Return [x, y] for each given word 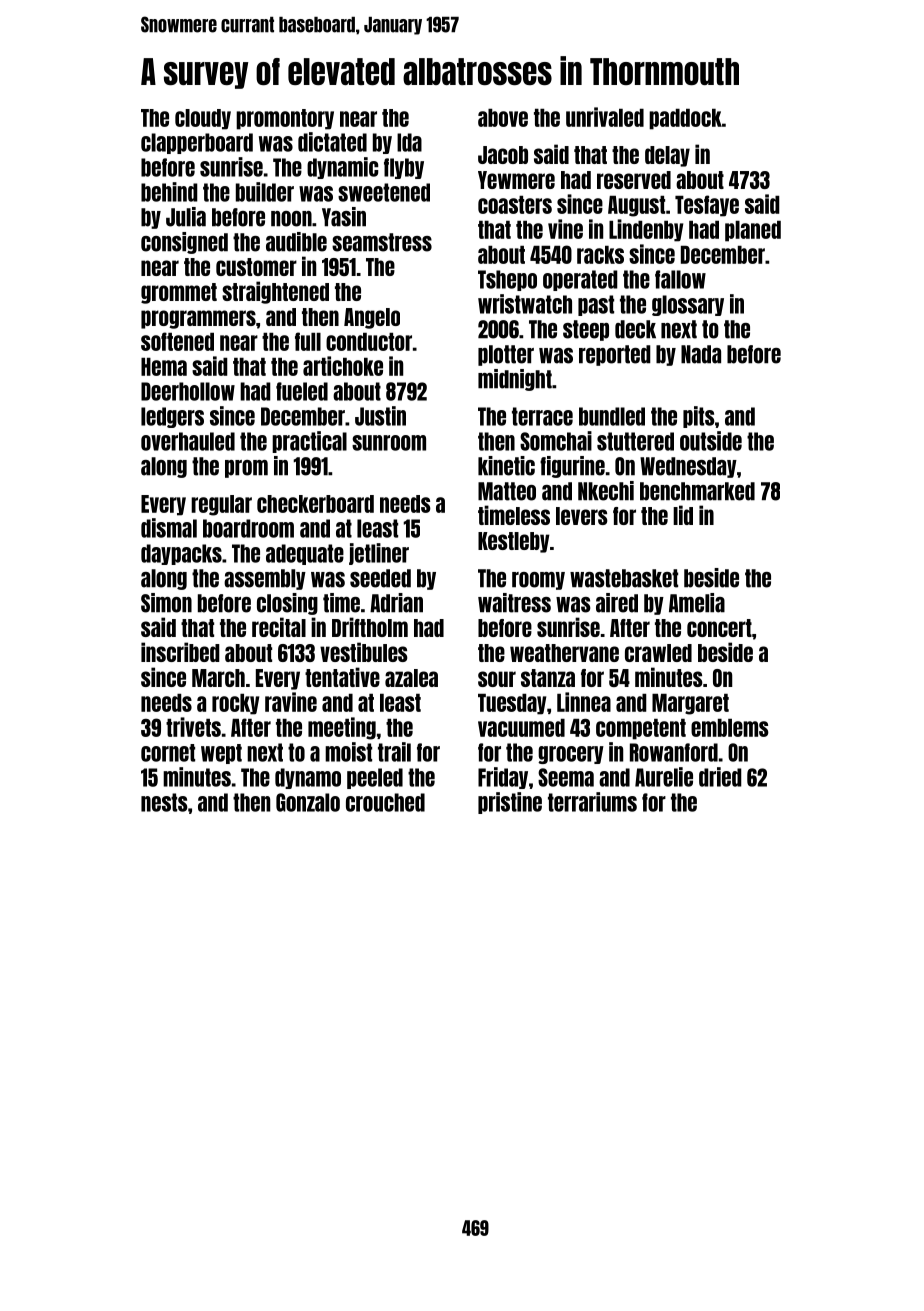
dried [720, 777]
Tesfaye [707, 206]
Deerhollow [188, 391]
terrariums [592, 802]
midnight [515, 380]
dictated [332, 142]
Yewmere [516, 180]
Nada [701, 354]
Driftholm [370, 627]
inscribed [180, 652]
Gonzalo [308, 802]
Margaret [690, 704]
